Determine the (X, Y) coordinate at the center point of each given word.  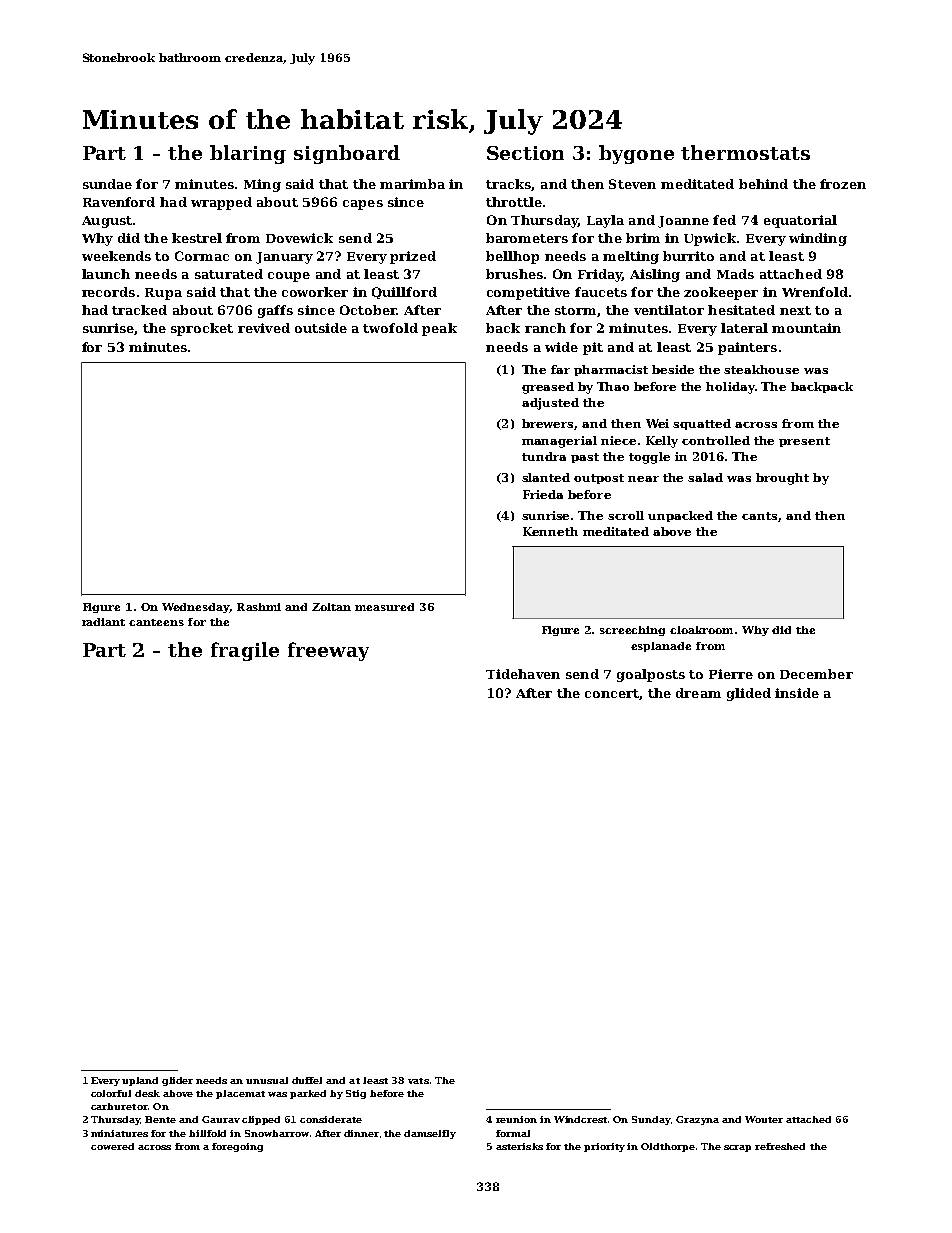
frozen (843, 184)
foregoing (237, 1147)
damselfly (430, 1134)
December (816, 674)
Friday (600, 275)
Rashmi (259, 607)
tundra (544, 456)
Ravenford (119, 202)
